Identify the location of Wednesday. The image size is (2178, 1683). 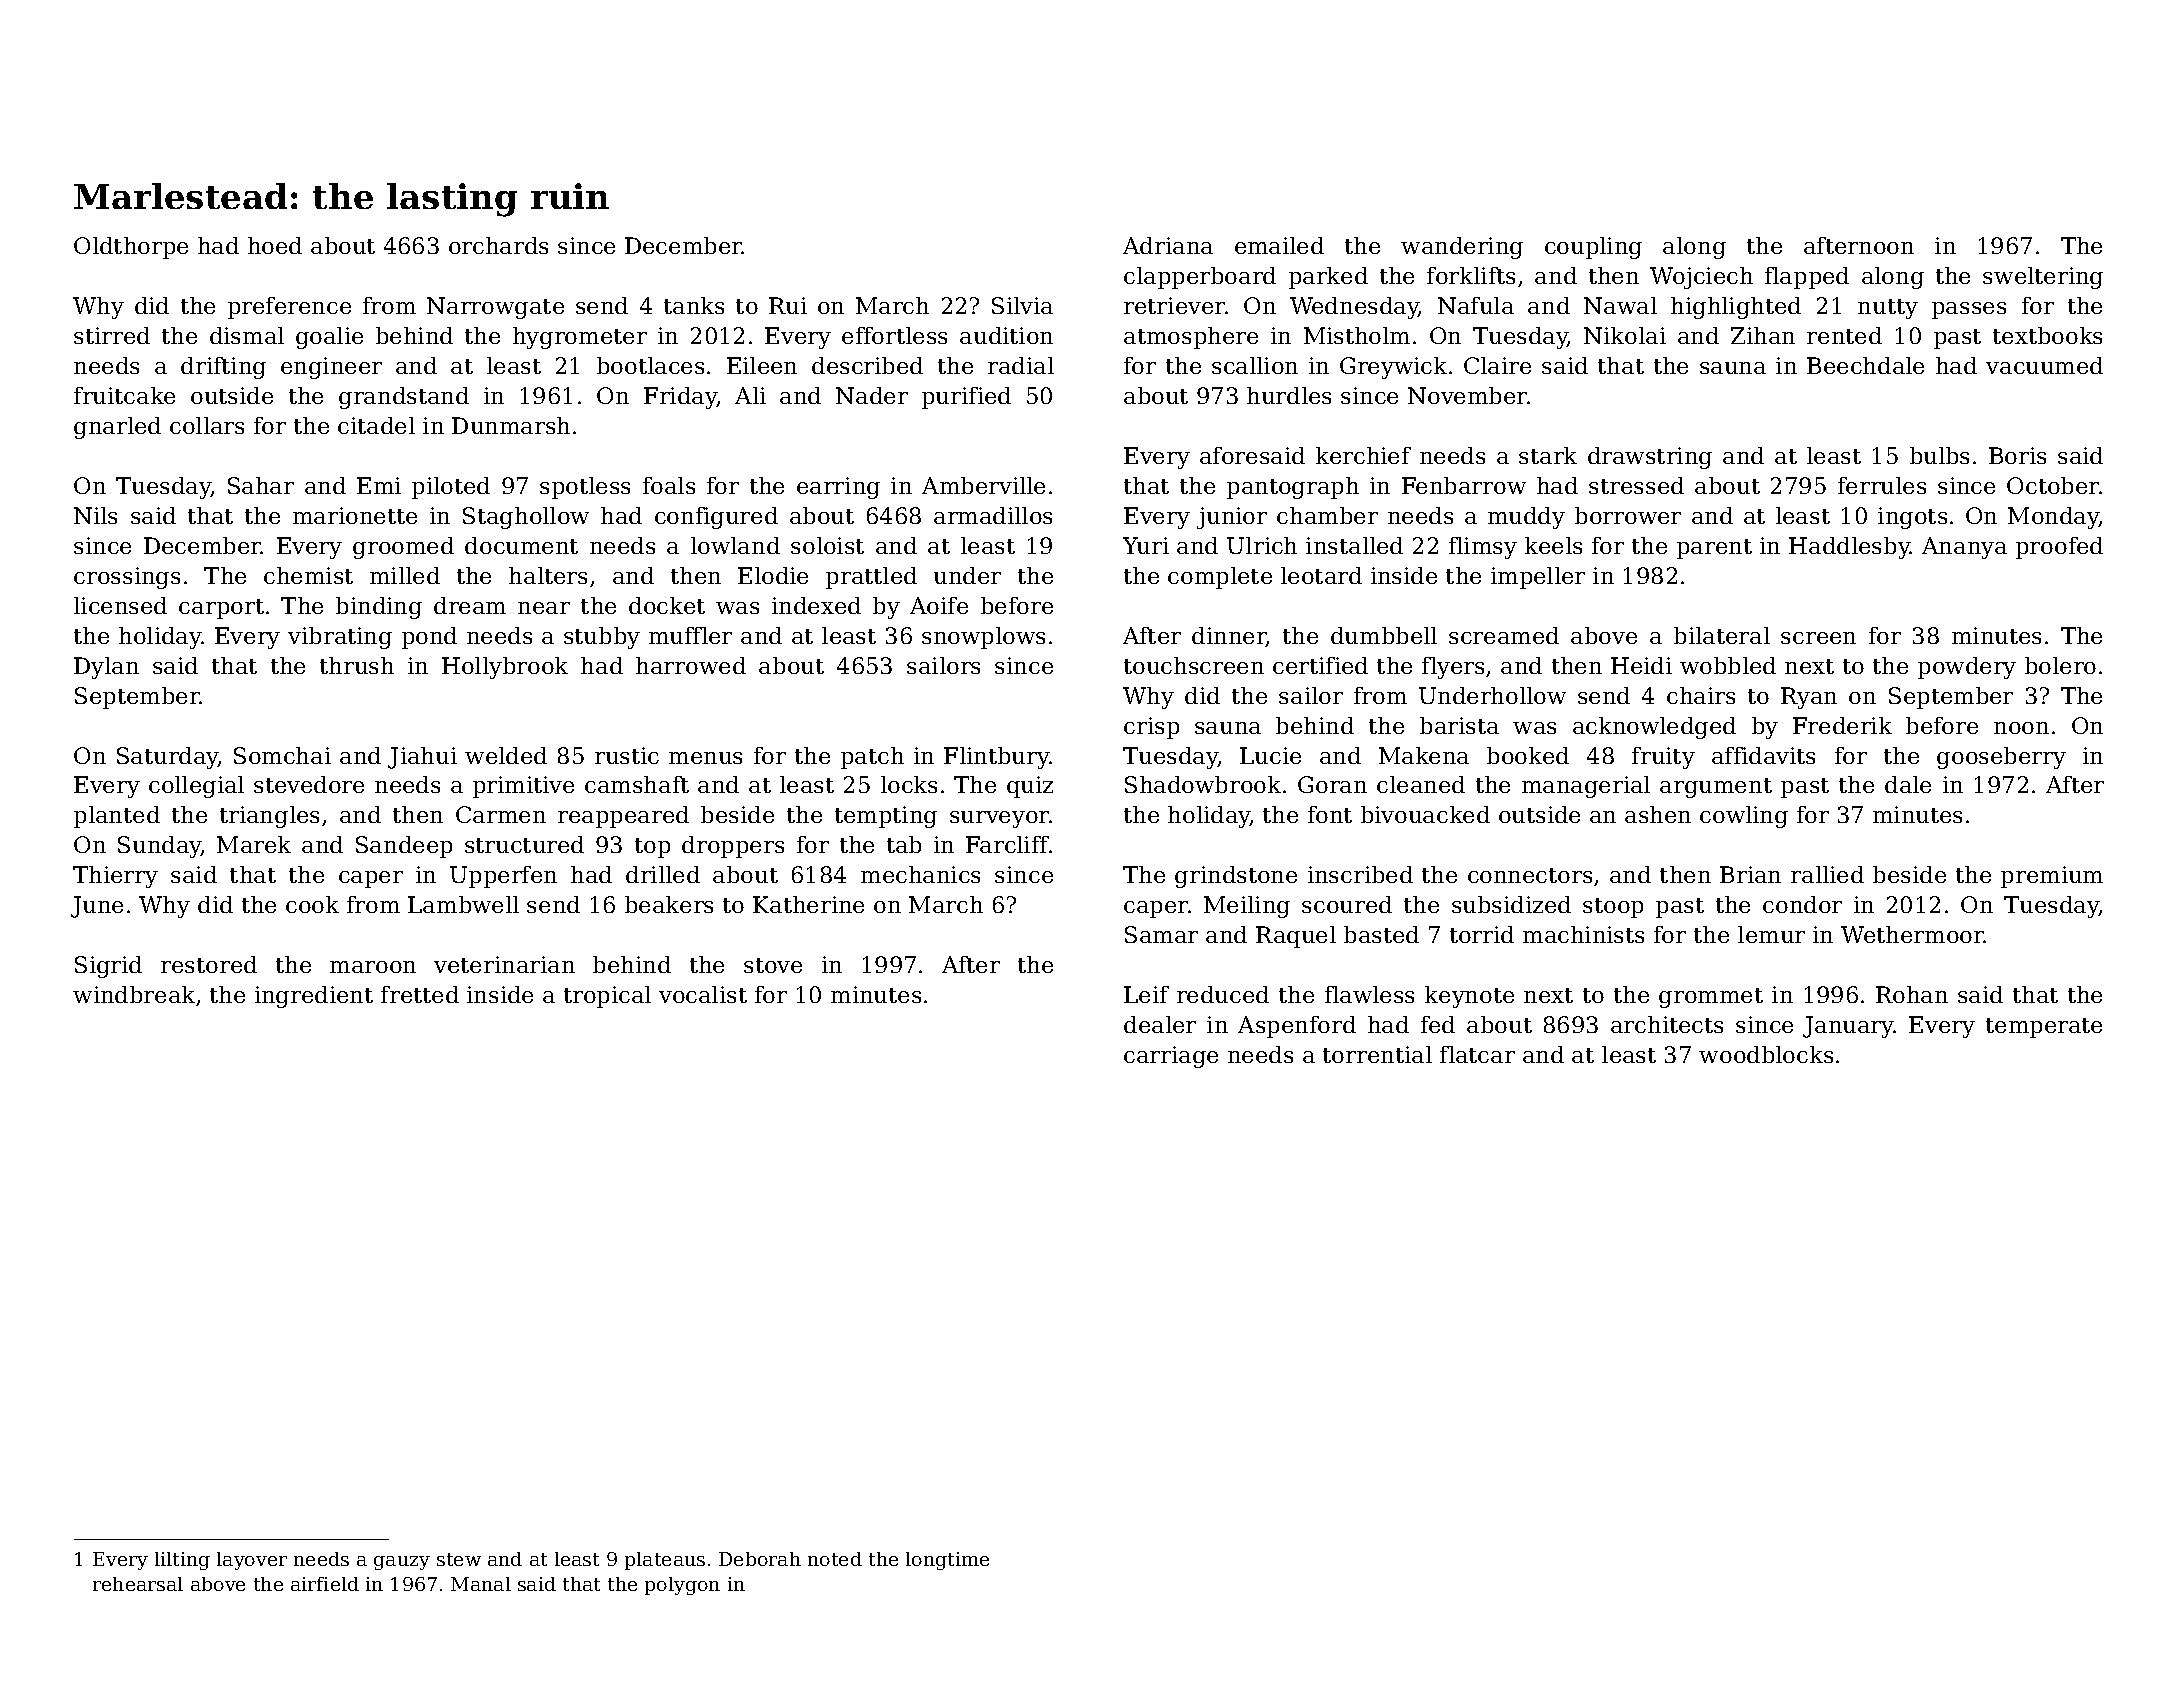
(1354, 308).
